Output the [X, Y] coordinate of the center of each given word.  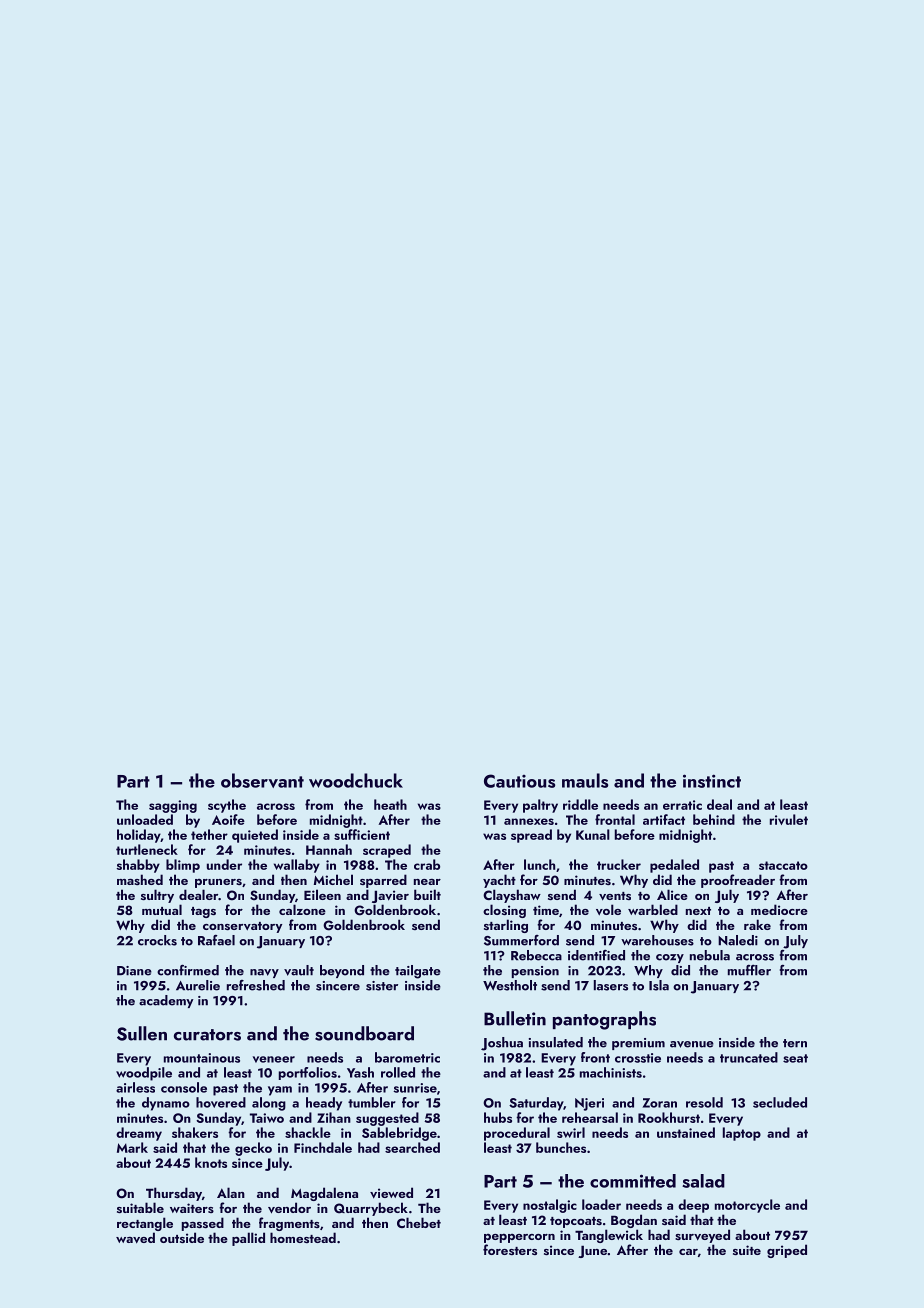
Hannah [329, 849]
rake [757, 924]
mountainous [202, 1058]
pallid [248, 1239]
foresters [510, 1249]
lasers [611, 985]
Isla [659, 985]
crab [427, 864]
